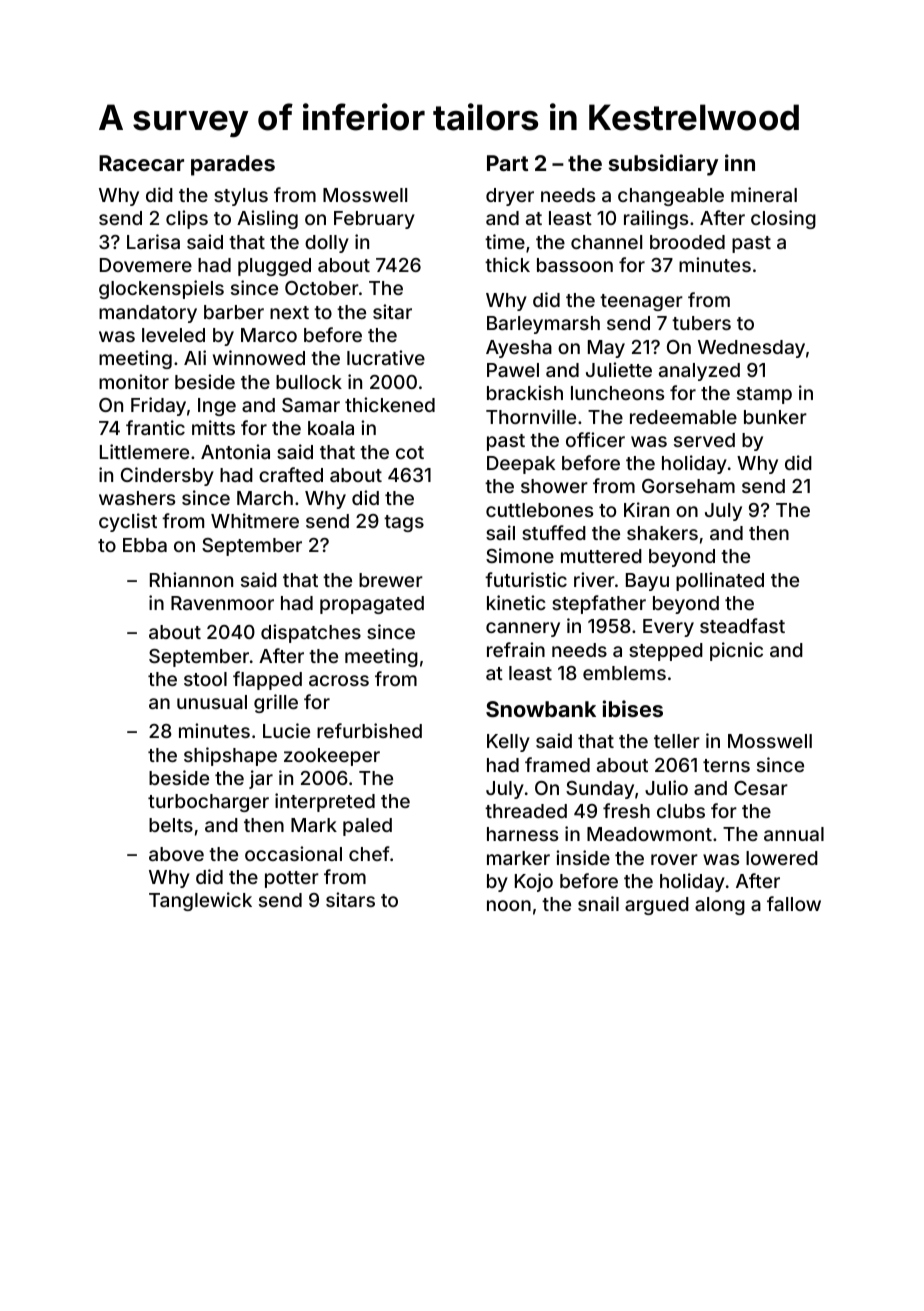 The width and height of the page is (924, 1311). I want to click on Racecar, so click(141, 163).
